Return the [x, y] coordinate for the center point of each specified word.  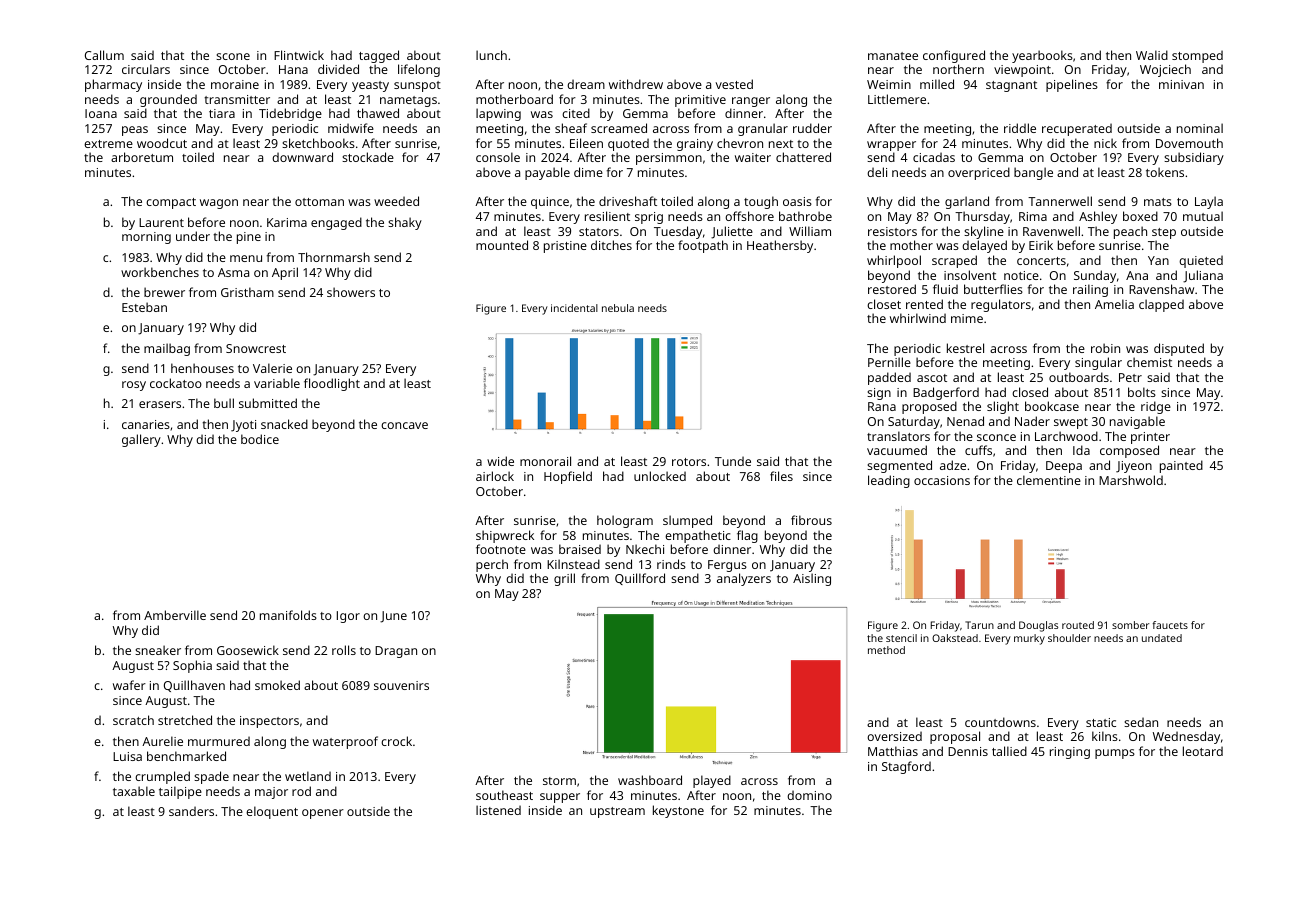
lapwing [498, 114]
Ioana [101, 113]
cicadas [934, 157]
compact [171, 203]
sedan [1141, 722]
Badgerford [946, 393]
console [498, 157]
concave [404, 425]
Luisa [127, 756]
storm [559, 781]
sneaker [158, 650]
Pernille [889, 362]
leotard [1203, 751]
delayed [984, 246]
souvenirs [401, 685]
